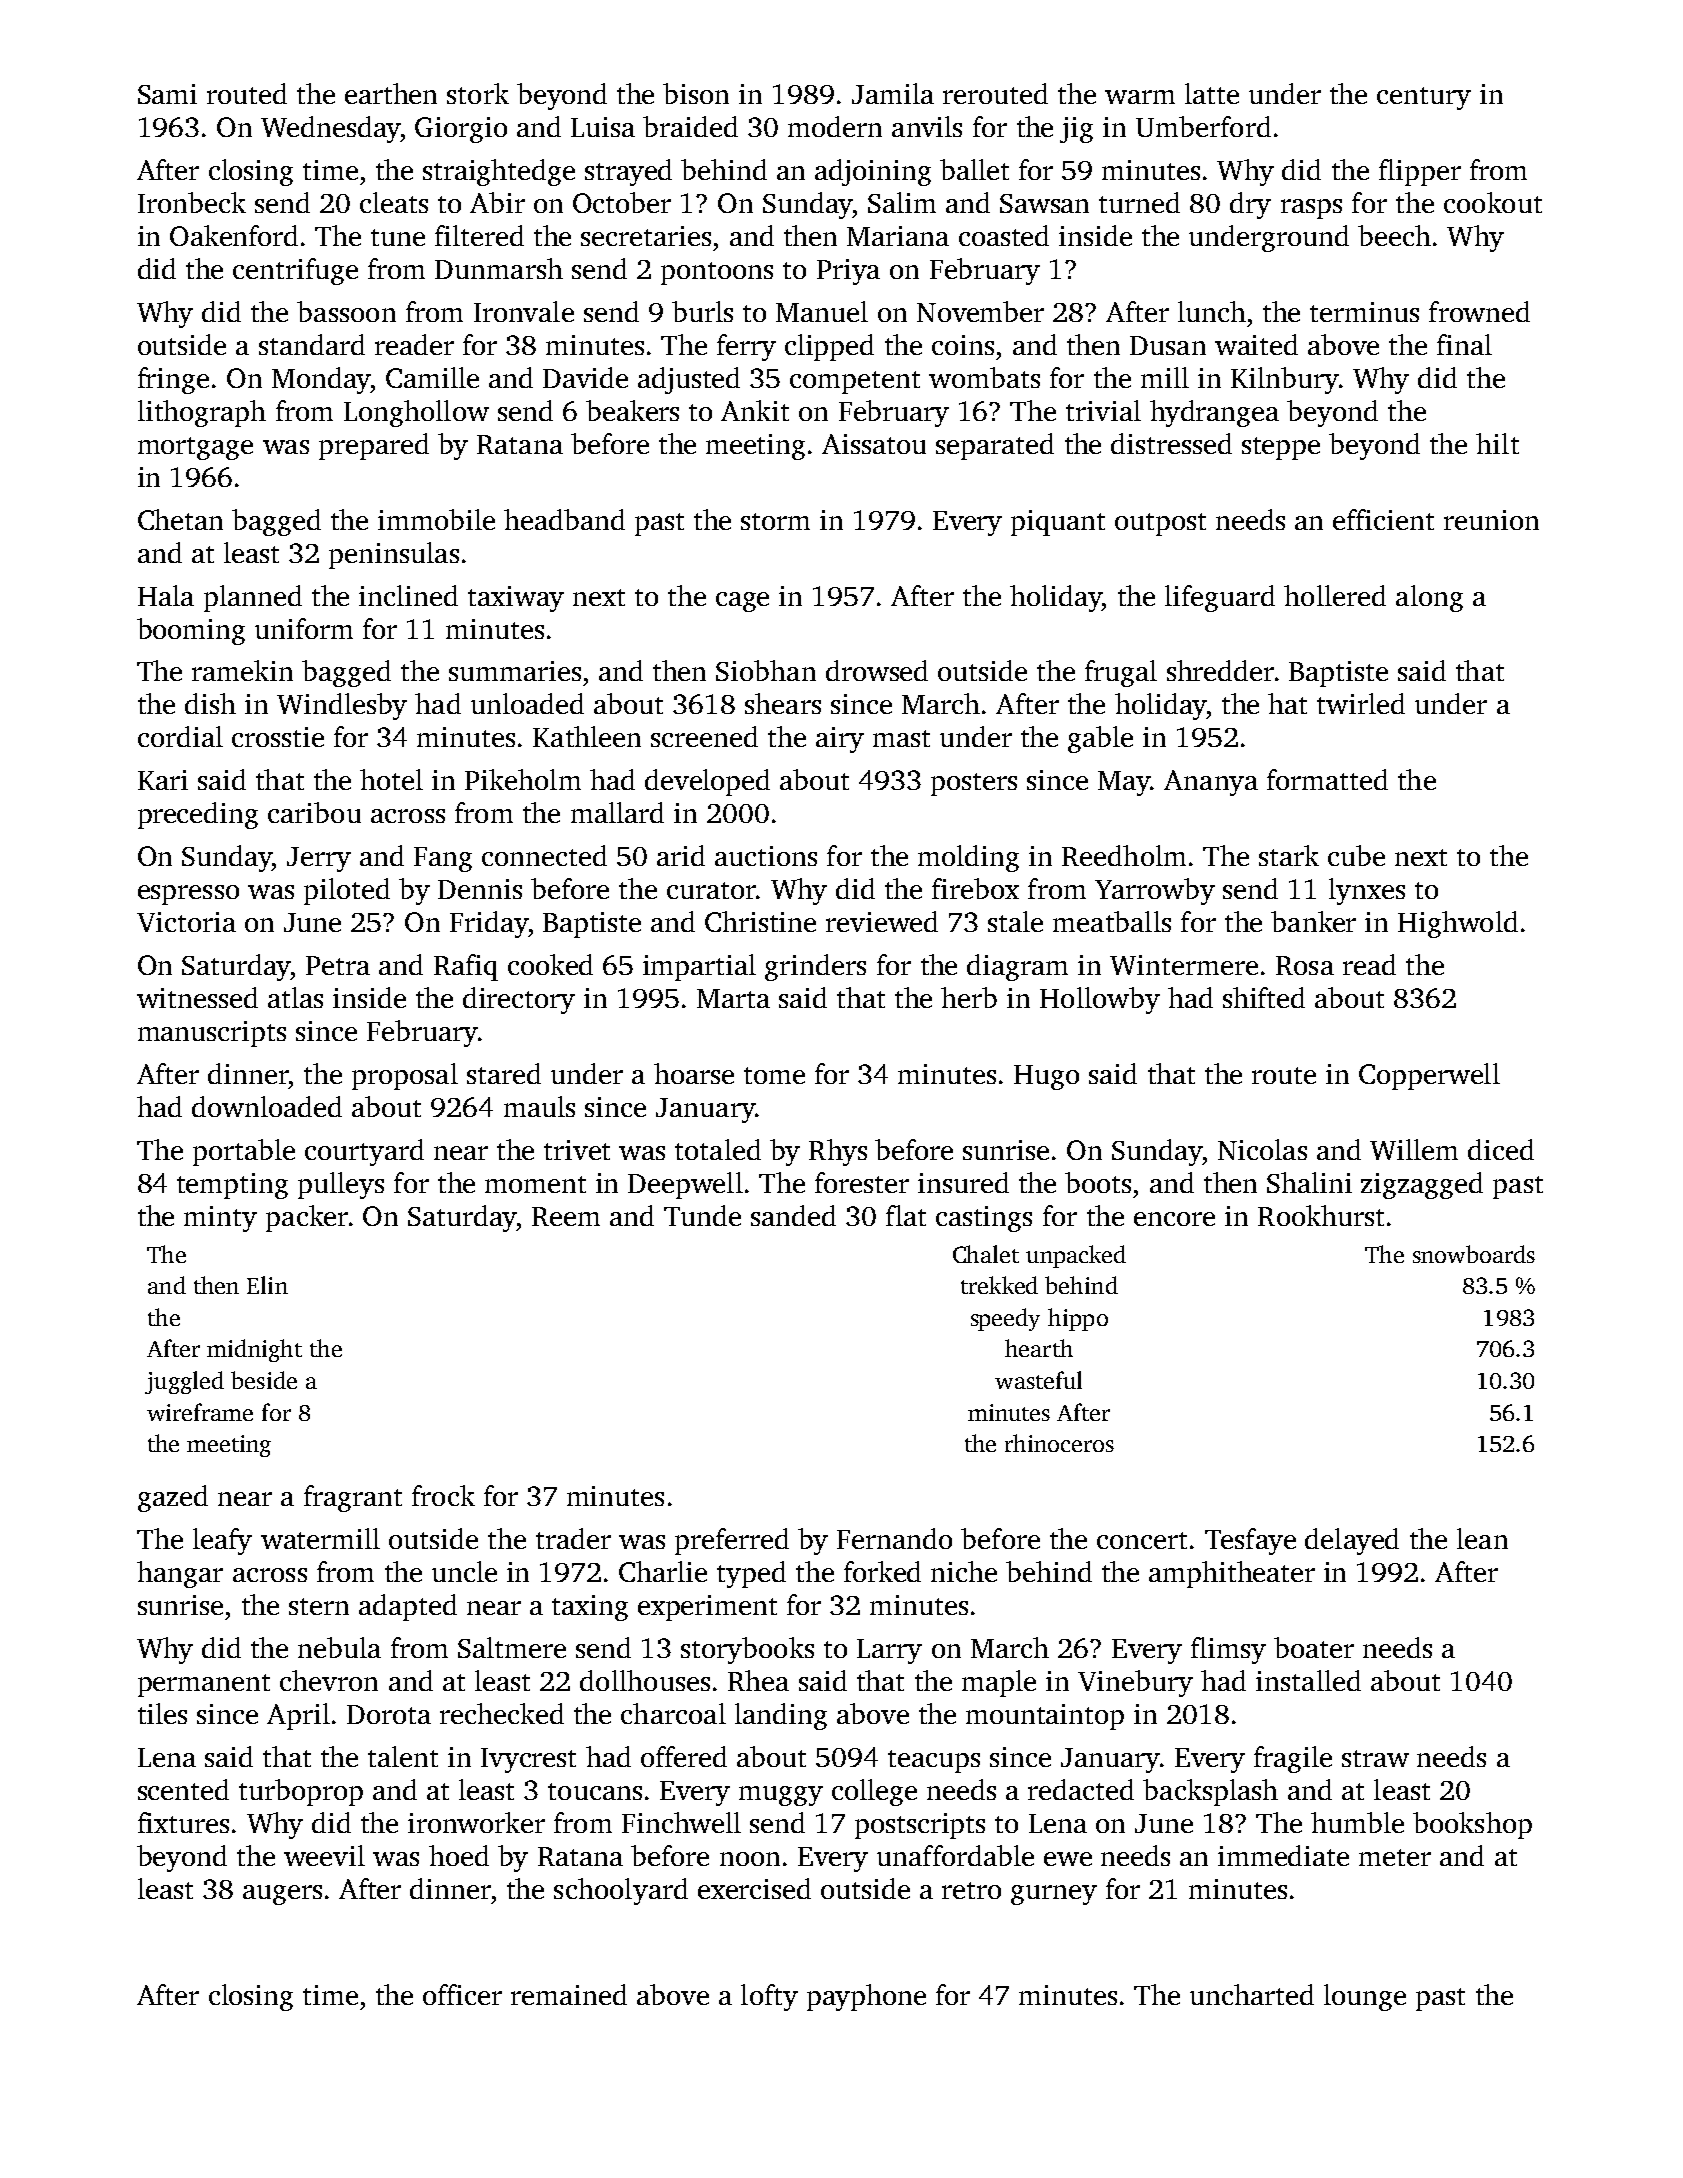 This screenshot has height=2178, width=1683. What do you see at coordinates (1100, 1000) in the screenshot?
I see `Hollowby` at bounding box center [1100, 1000].
